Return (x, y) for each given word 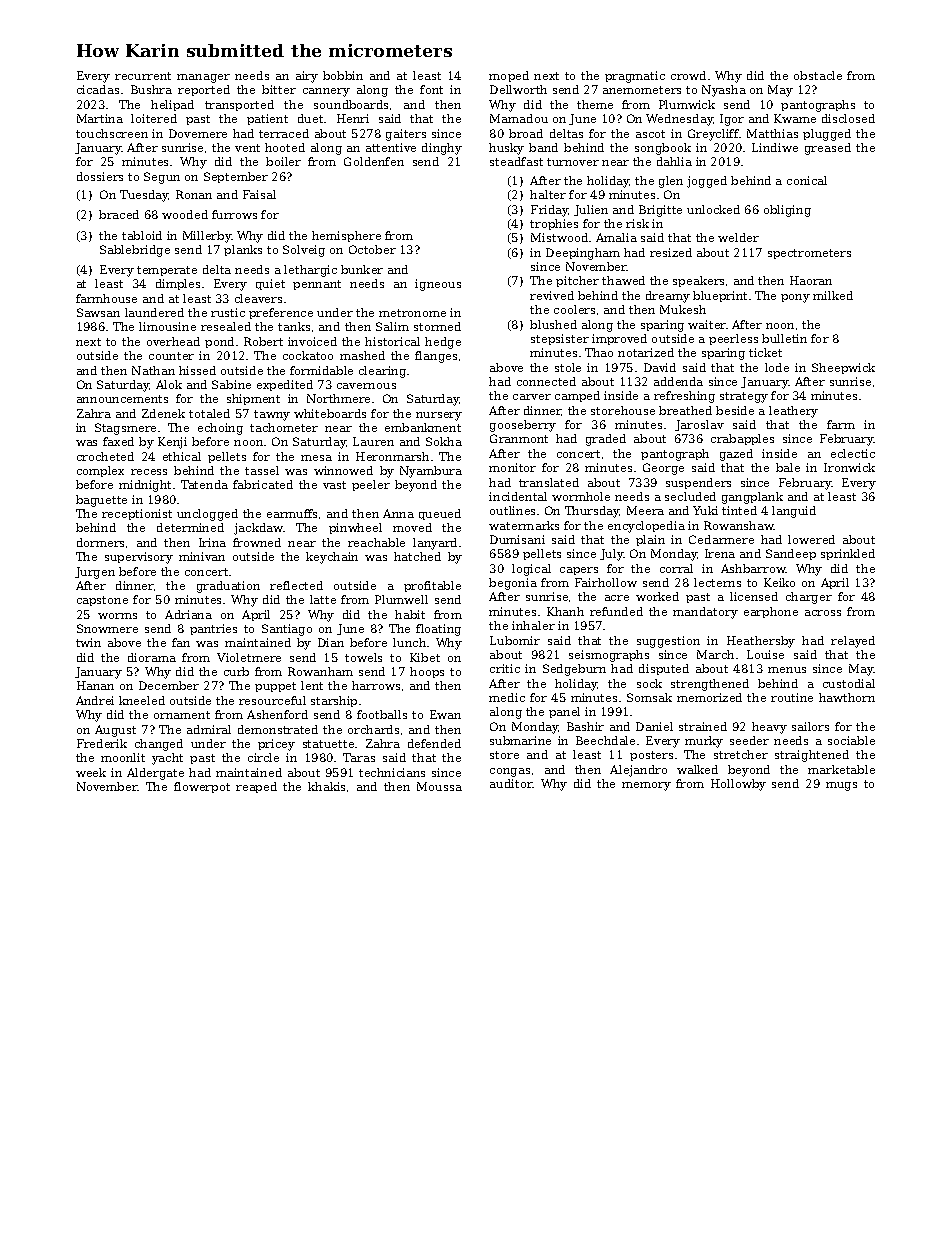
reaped (256, 787)
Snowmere (107, 628)
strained (703, 726)
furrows (234, 214)
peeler (371, 485)
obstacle (818, 75)
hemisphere (346, 236)
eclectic (853, 453)
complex (100, 471)
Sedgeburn (574, 670)
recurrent (143, 76)
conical (807, 180)
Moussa (439, 786)
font (431, 89)
